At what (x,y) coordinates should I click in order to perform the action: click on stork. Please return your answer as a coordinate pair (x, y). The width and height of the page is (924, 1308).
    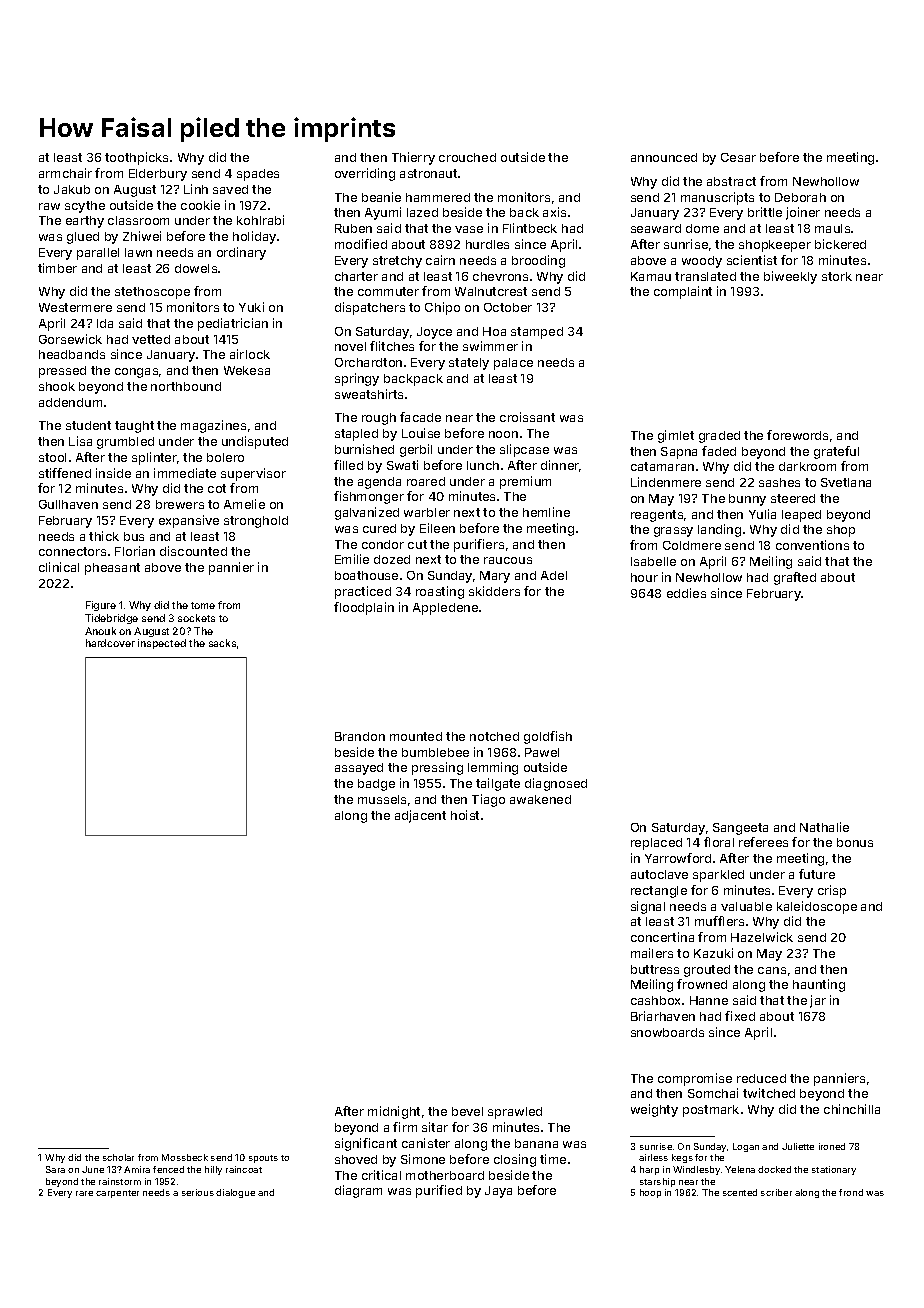
    Looking at the image, I should click on (837, 276).
